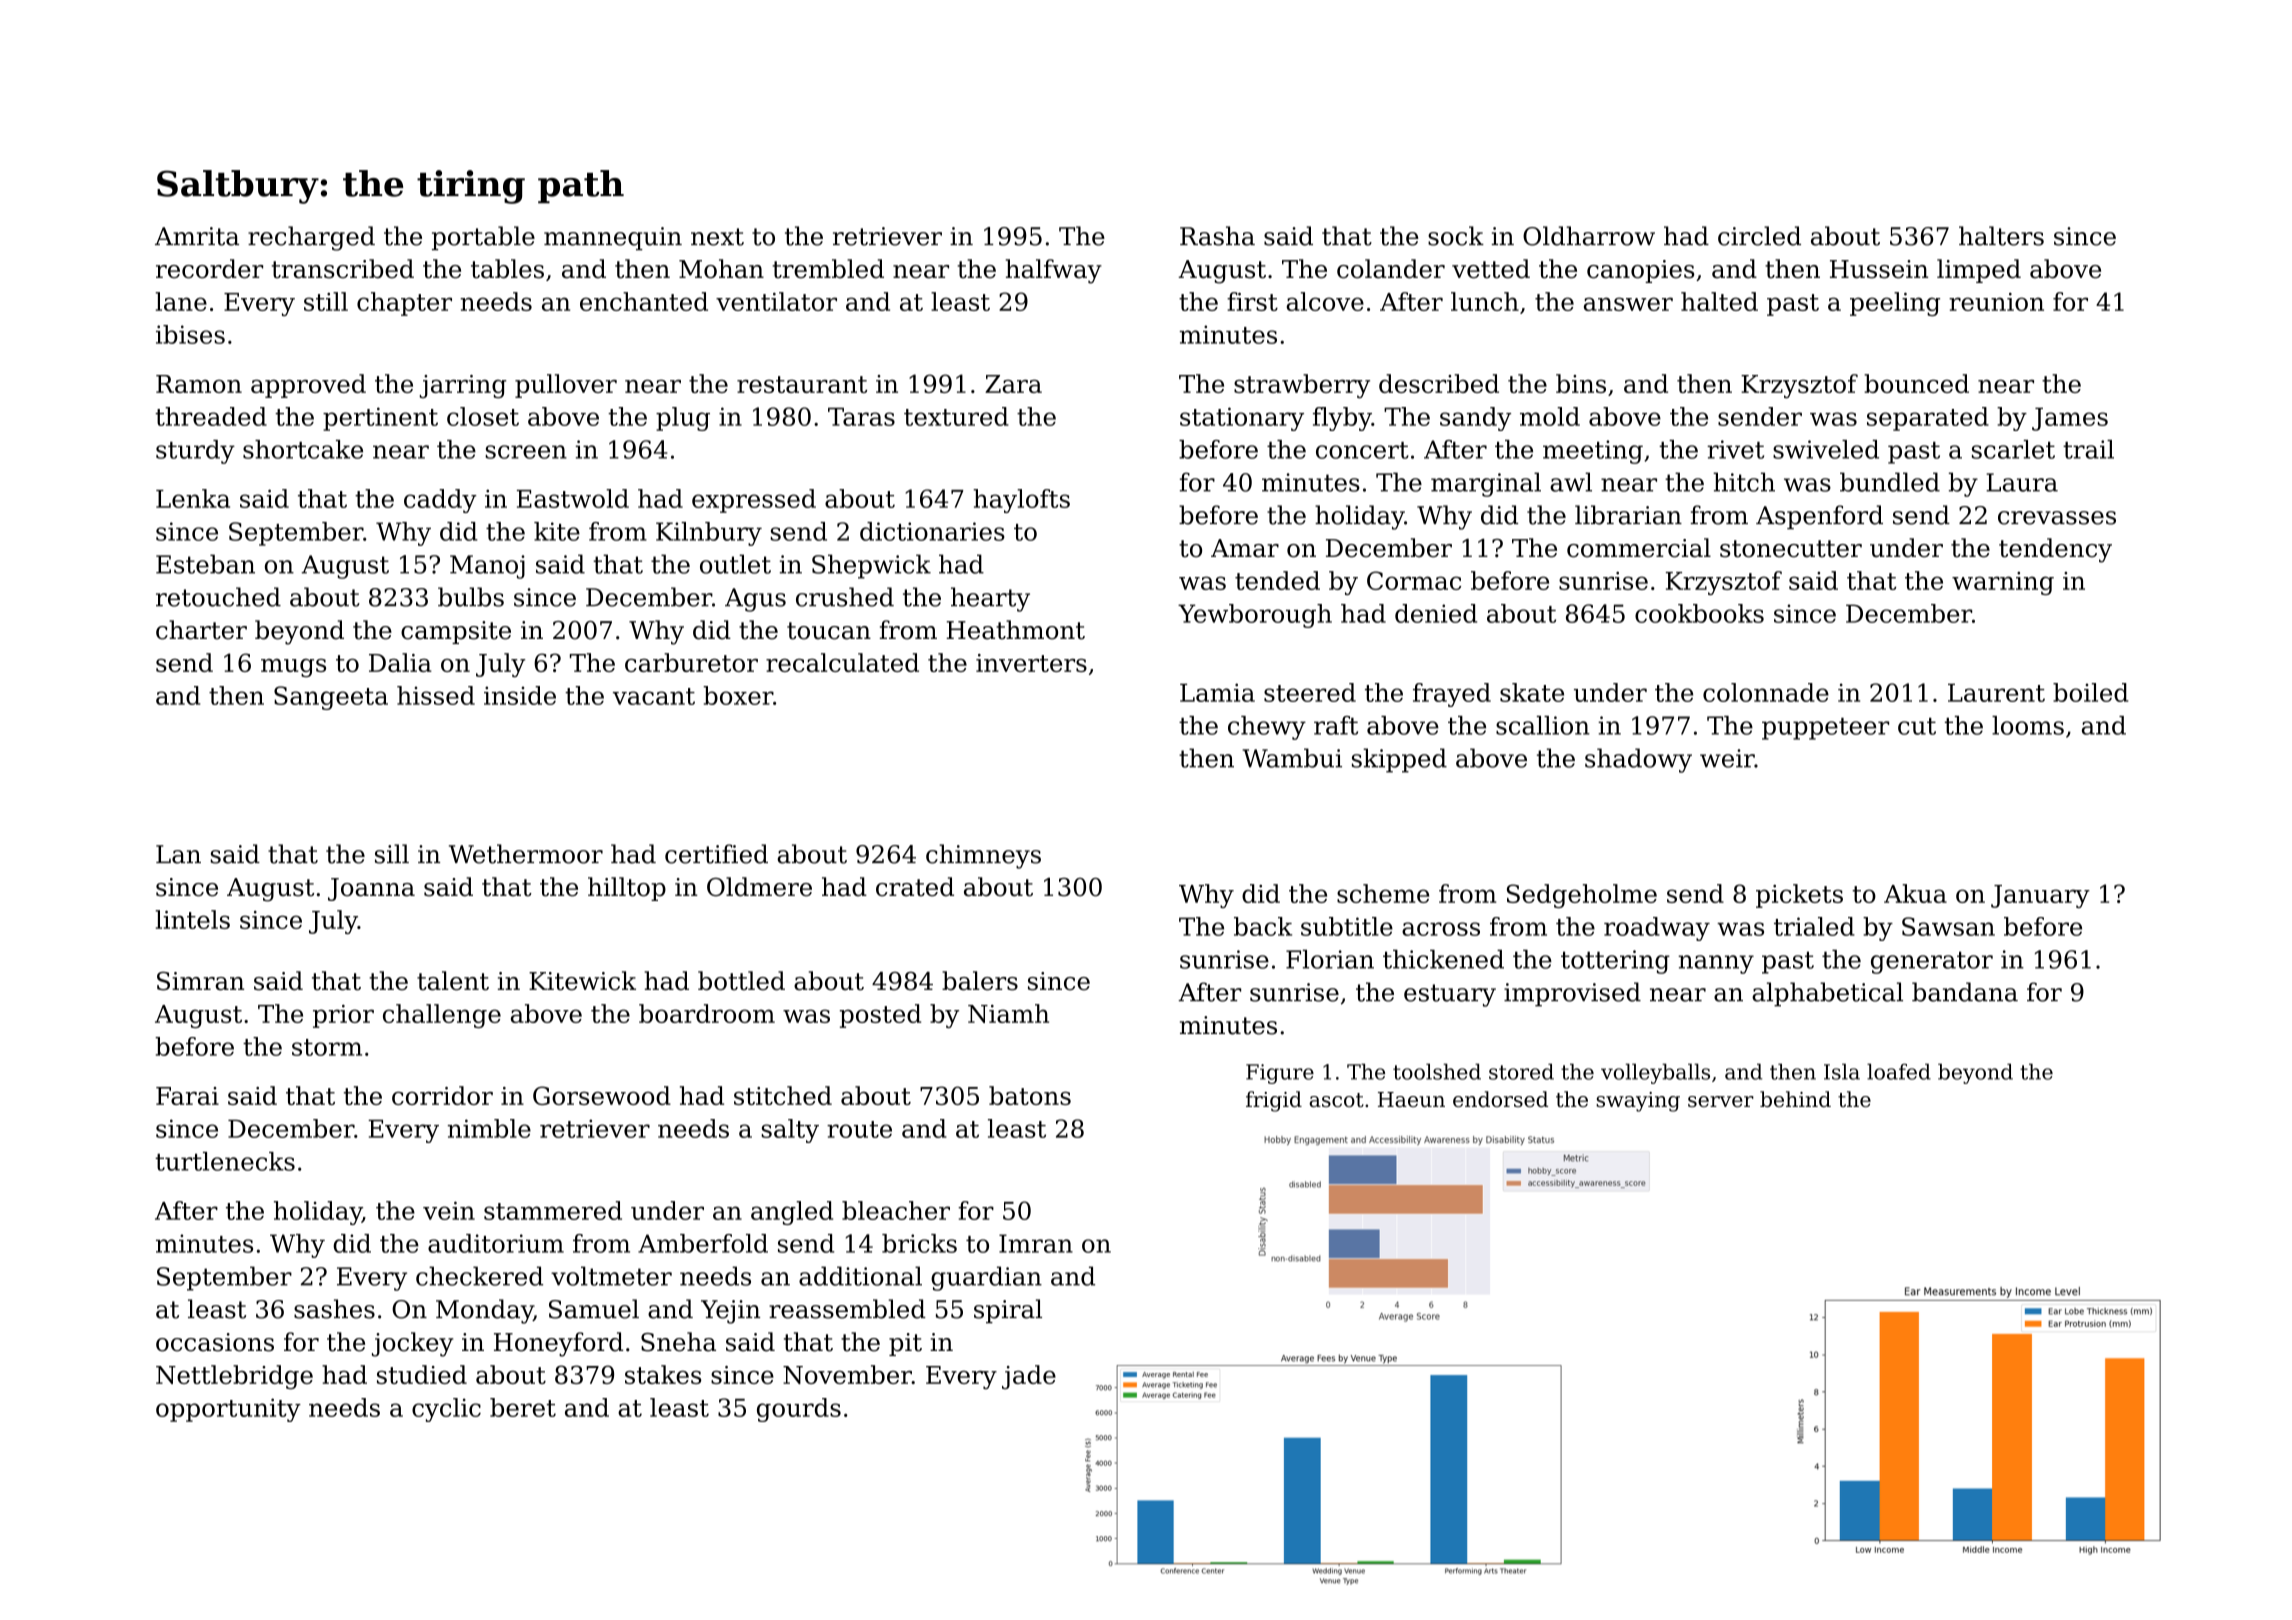  I want to click on rivet, so click(1735, 449).
